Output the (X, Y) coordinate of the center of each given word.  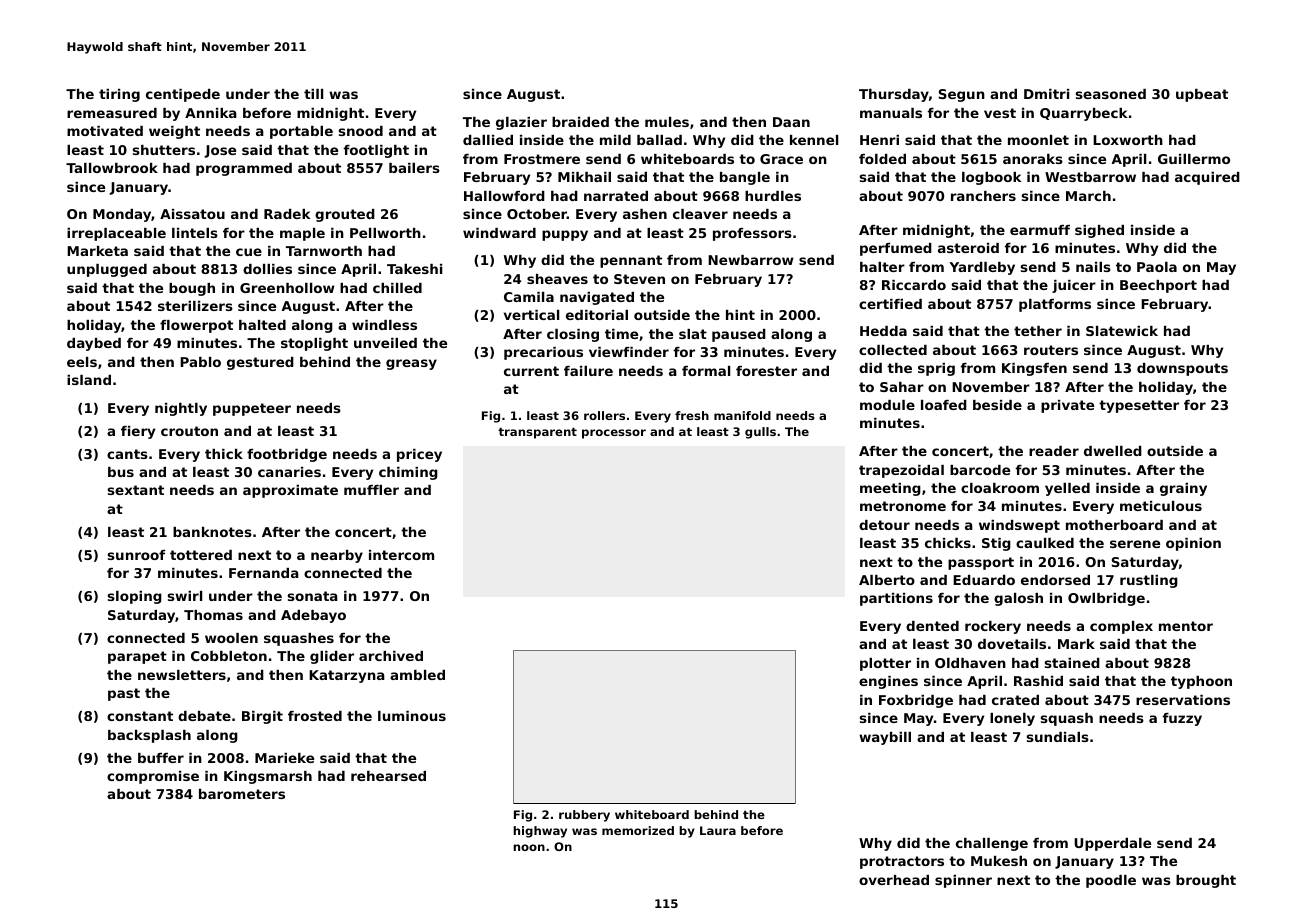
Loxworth (1128, 140)
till (313, 94)
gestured (260, 363)
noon (529, 847)
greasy (411, 364)
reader (1054, 451)
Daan (791, 122)
